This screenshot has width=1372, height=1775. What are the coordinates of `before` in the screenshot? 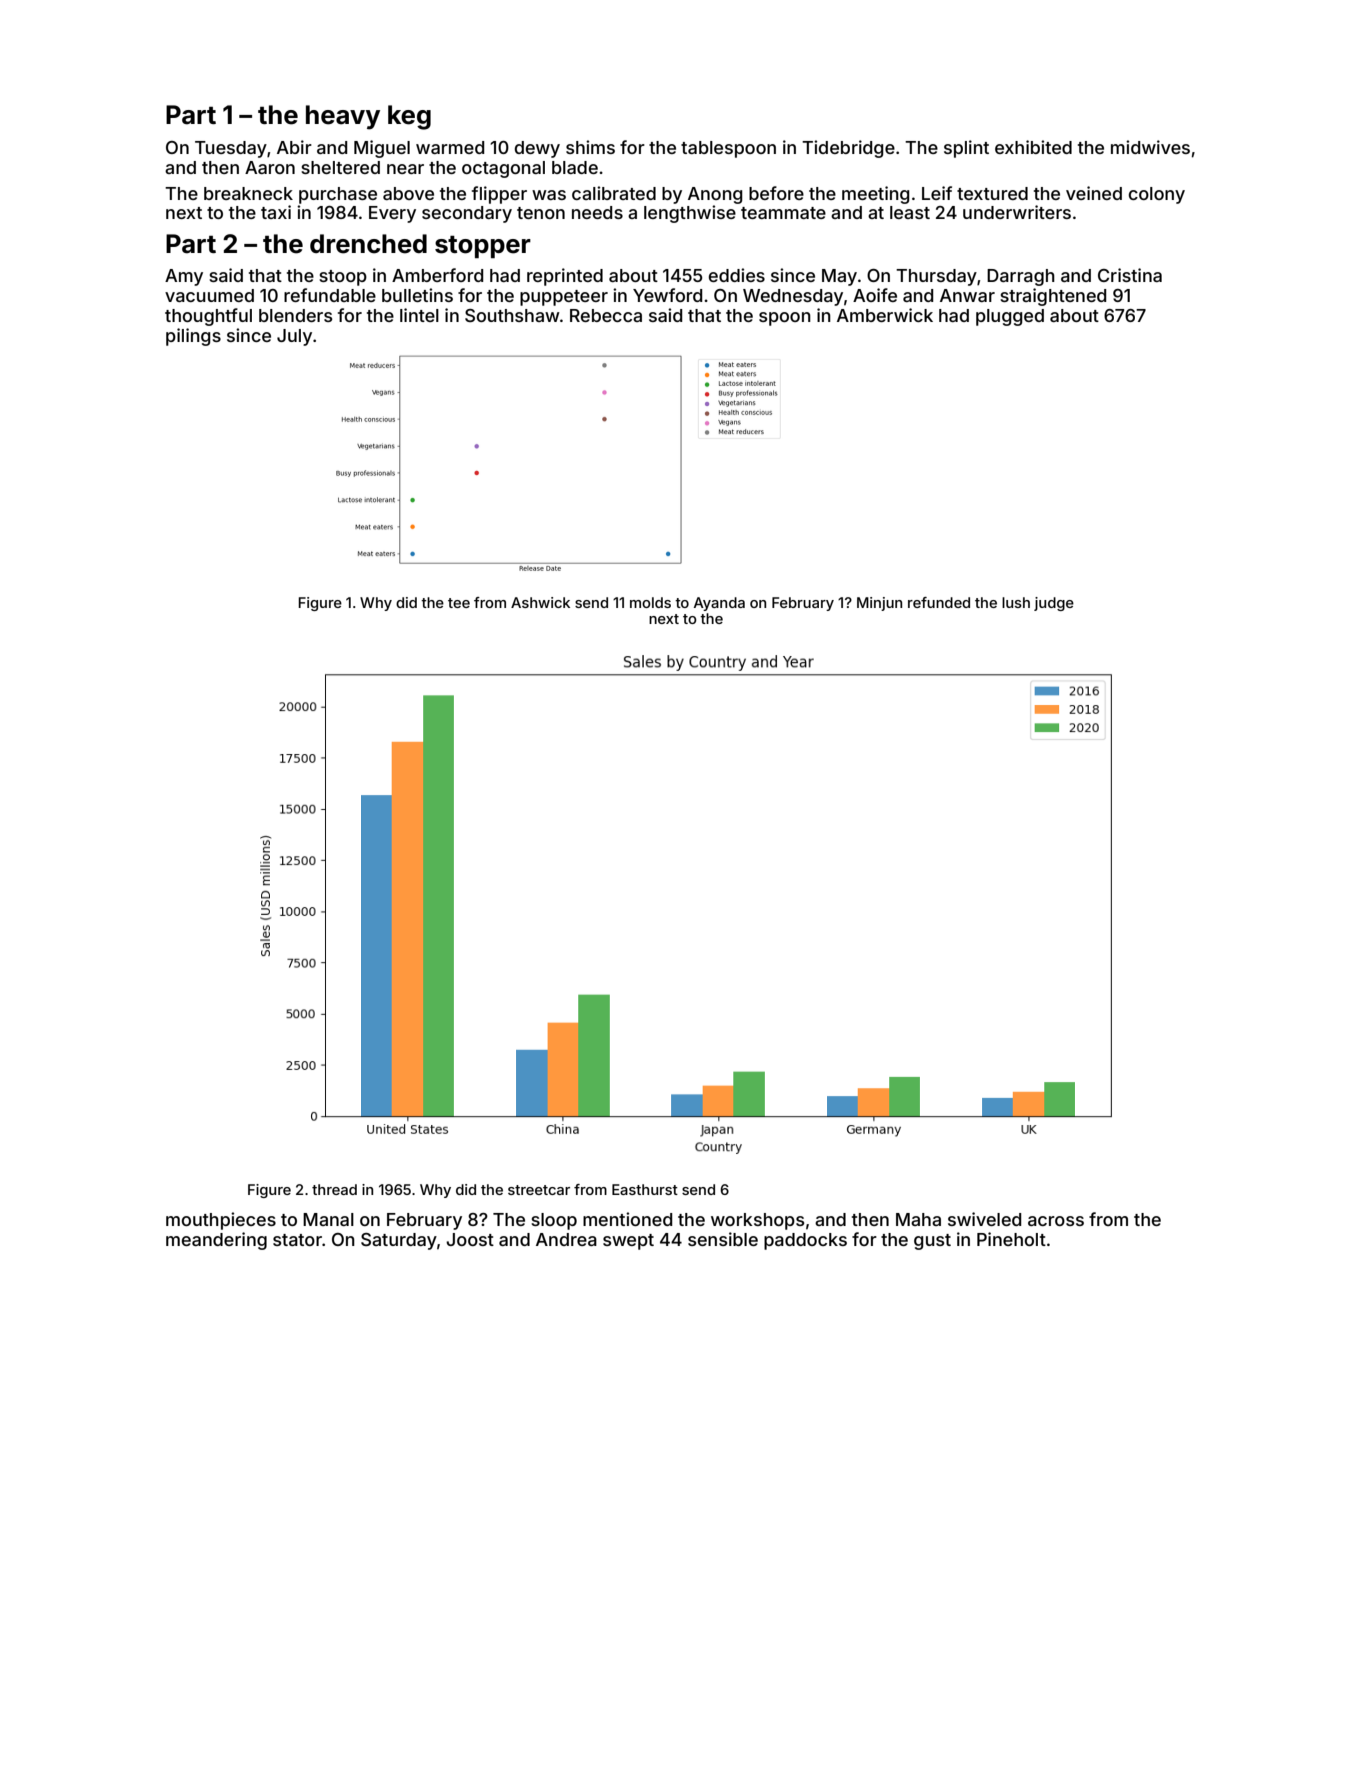 It's located at (776, 193).
